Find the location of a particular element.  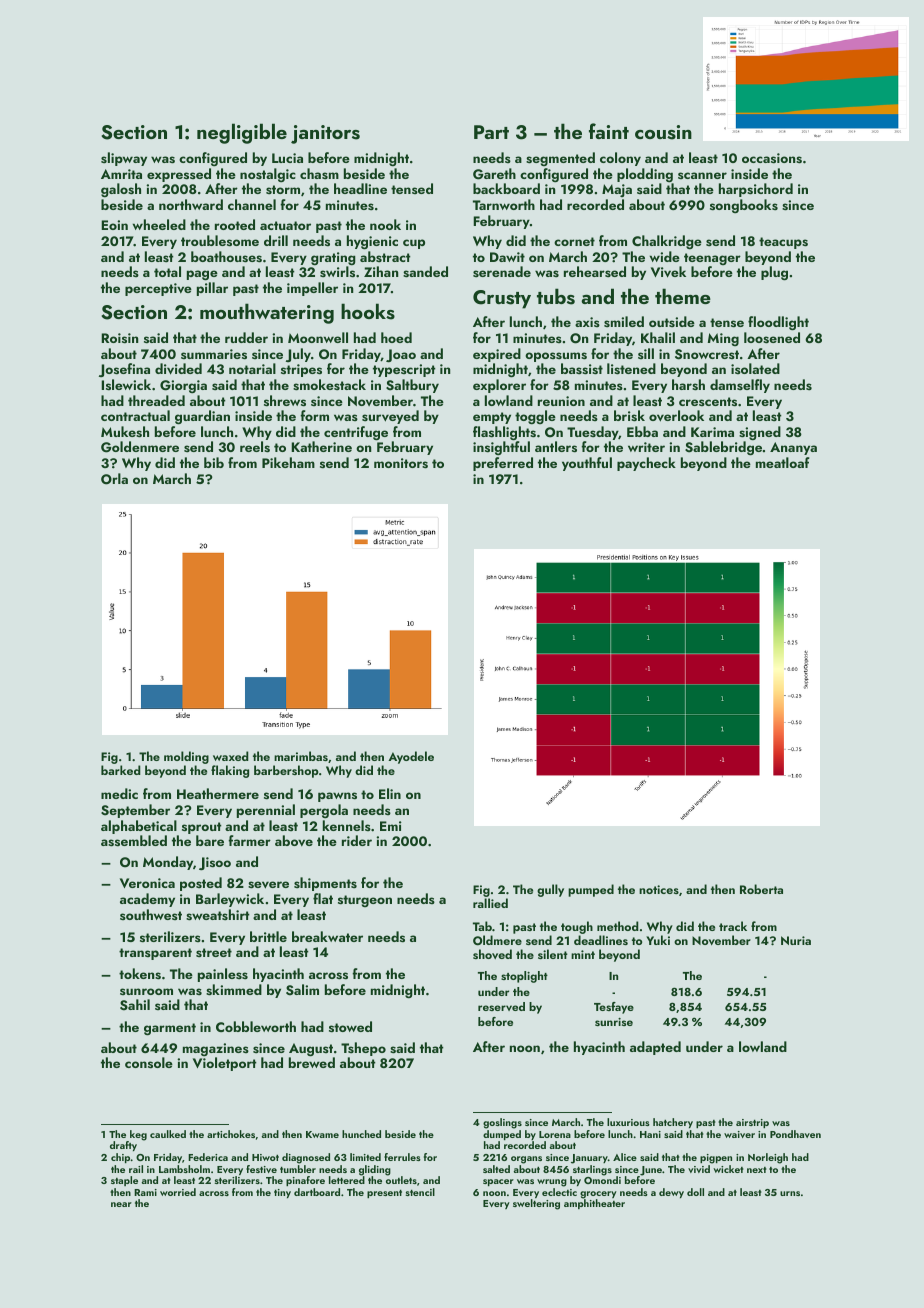

Ananya is located at coordinates (793, 448).
